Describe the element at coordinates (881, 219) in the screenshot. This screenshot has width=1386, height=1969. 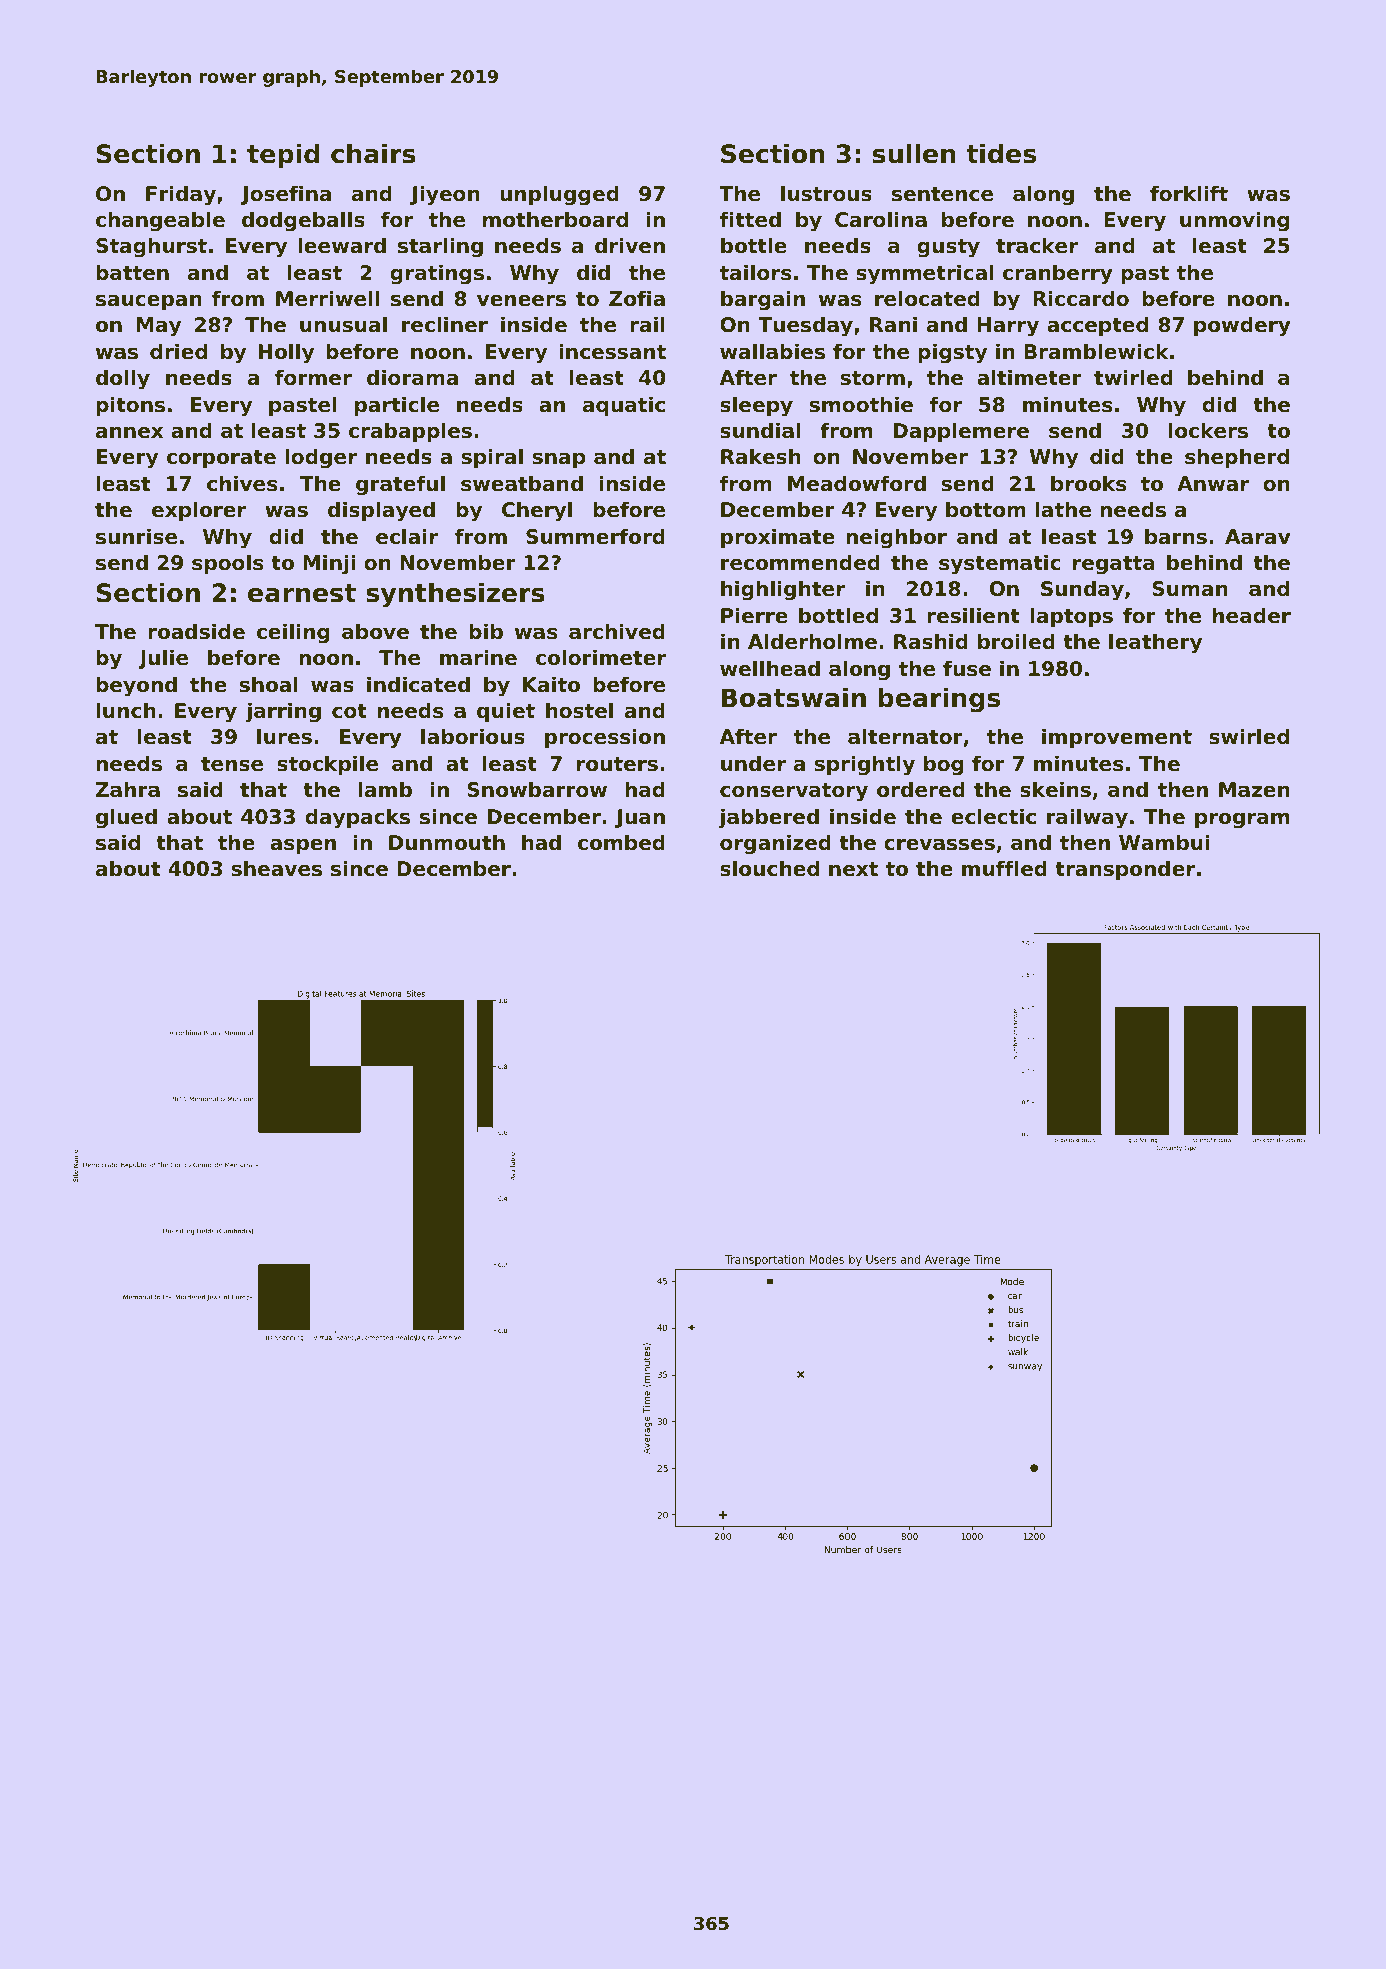
I see `Carolina` at that location.
